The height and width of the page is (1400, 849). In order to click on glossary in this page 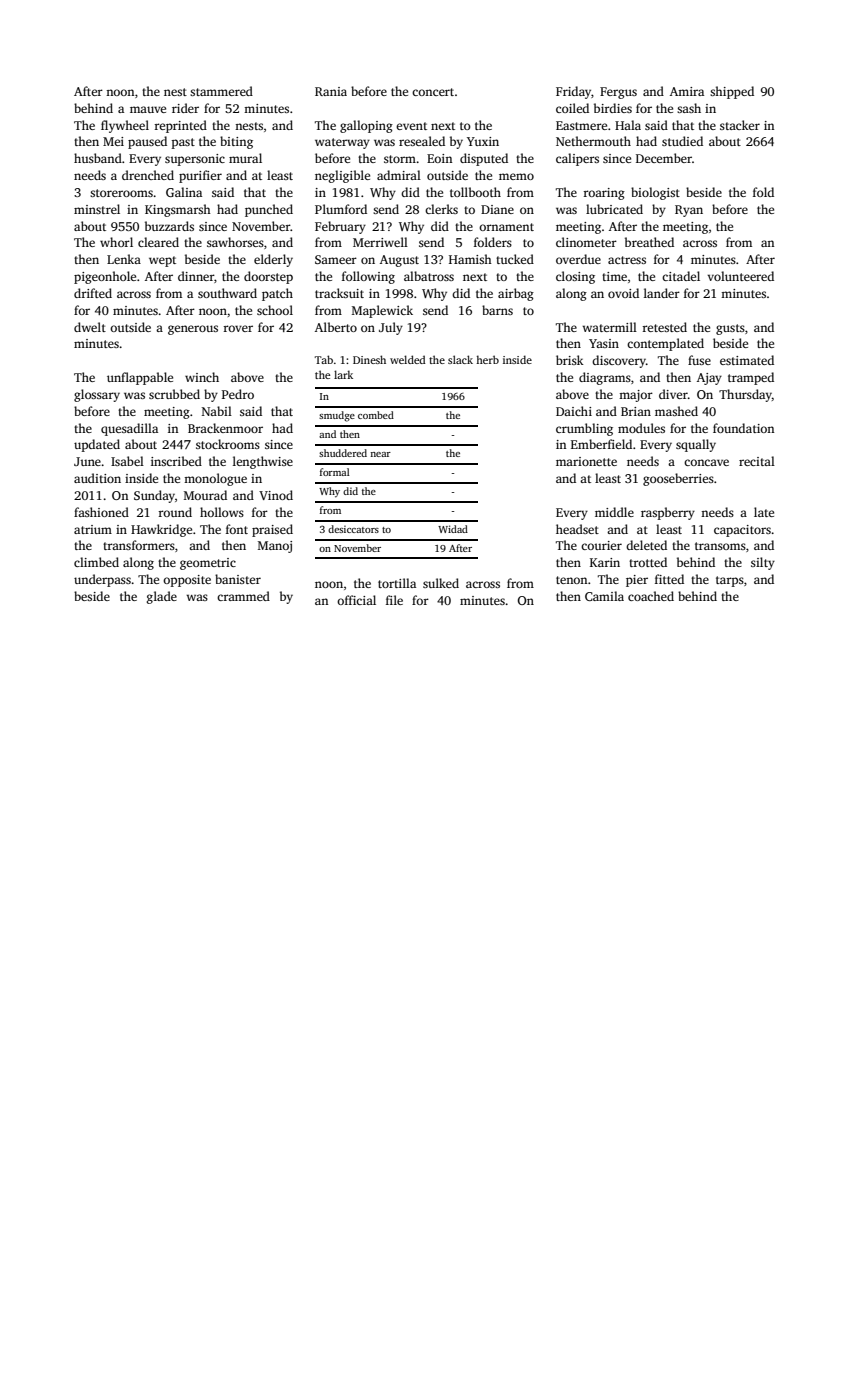, I will do `click(97, 395)`.
